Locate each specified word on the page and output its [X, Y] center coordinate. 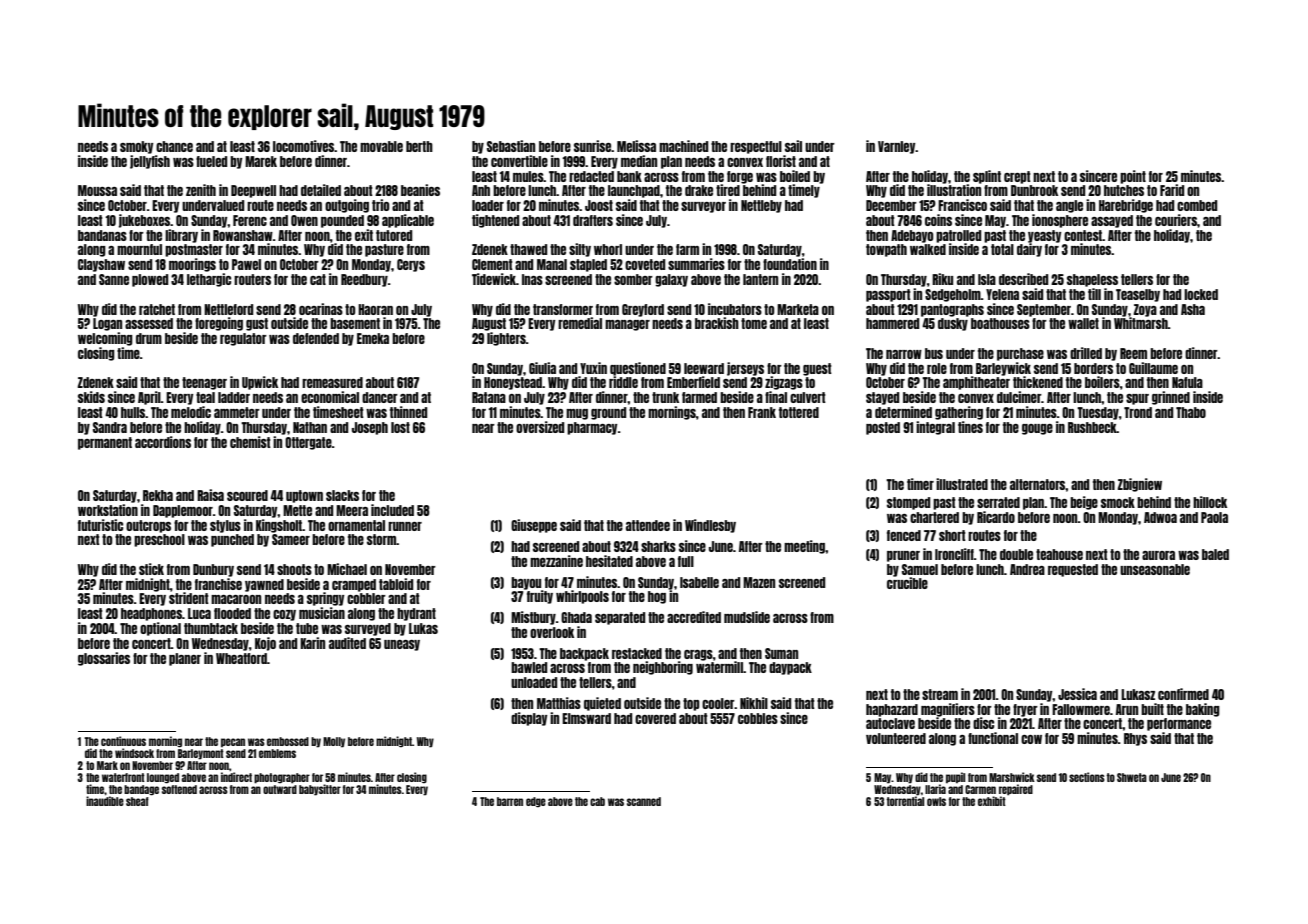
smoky [137, 147]
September [1044, 310]
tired [728, 190]
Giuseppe [534, 526]
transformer [563, 309]
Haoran [375, 309]
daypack [790, 668]
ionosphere [1060, 221]
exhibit [992, 801]
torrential [905, 801]
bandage [141, 790]
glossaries [104, 659]
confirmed [1183, 694]
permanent [105, 443]
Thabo [1191, 412]
